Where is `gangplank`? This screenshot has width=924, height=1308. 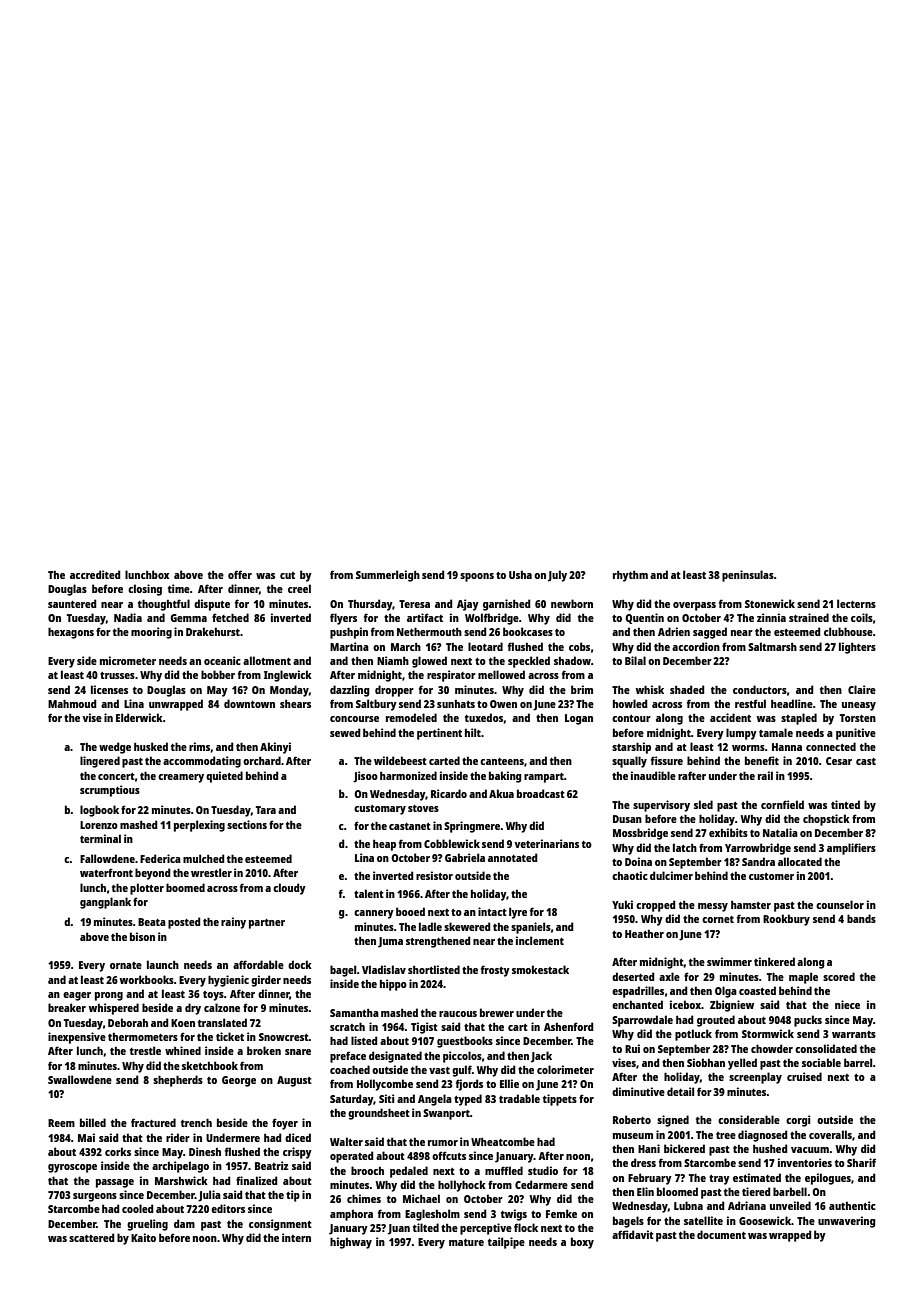 gangplank is located at coordinates (105, 903).
